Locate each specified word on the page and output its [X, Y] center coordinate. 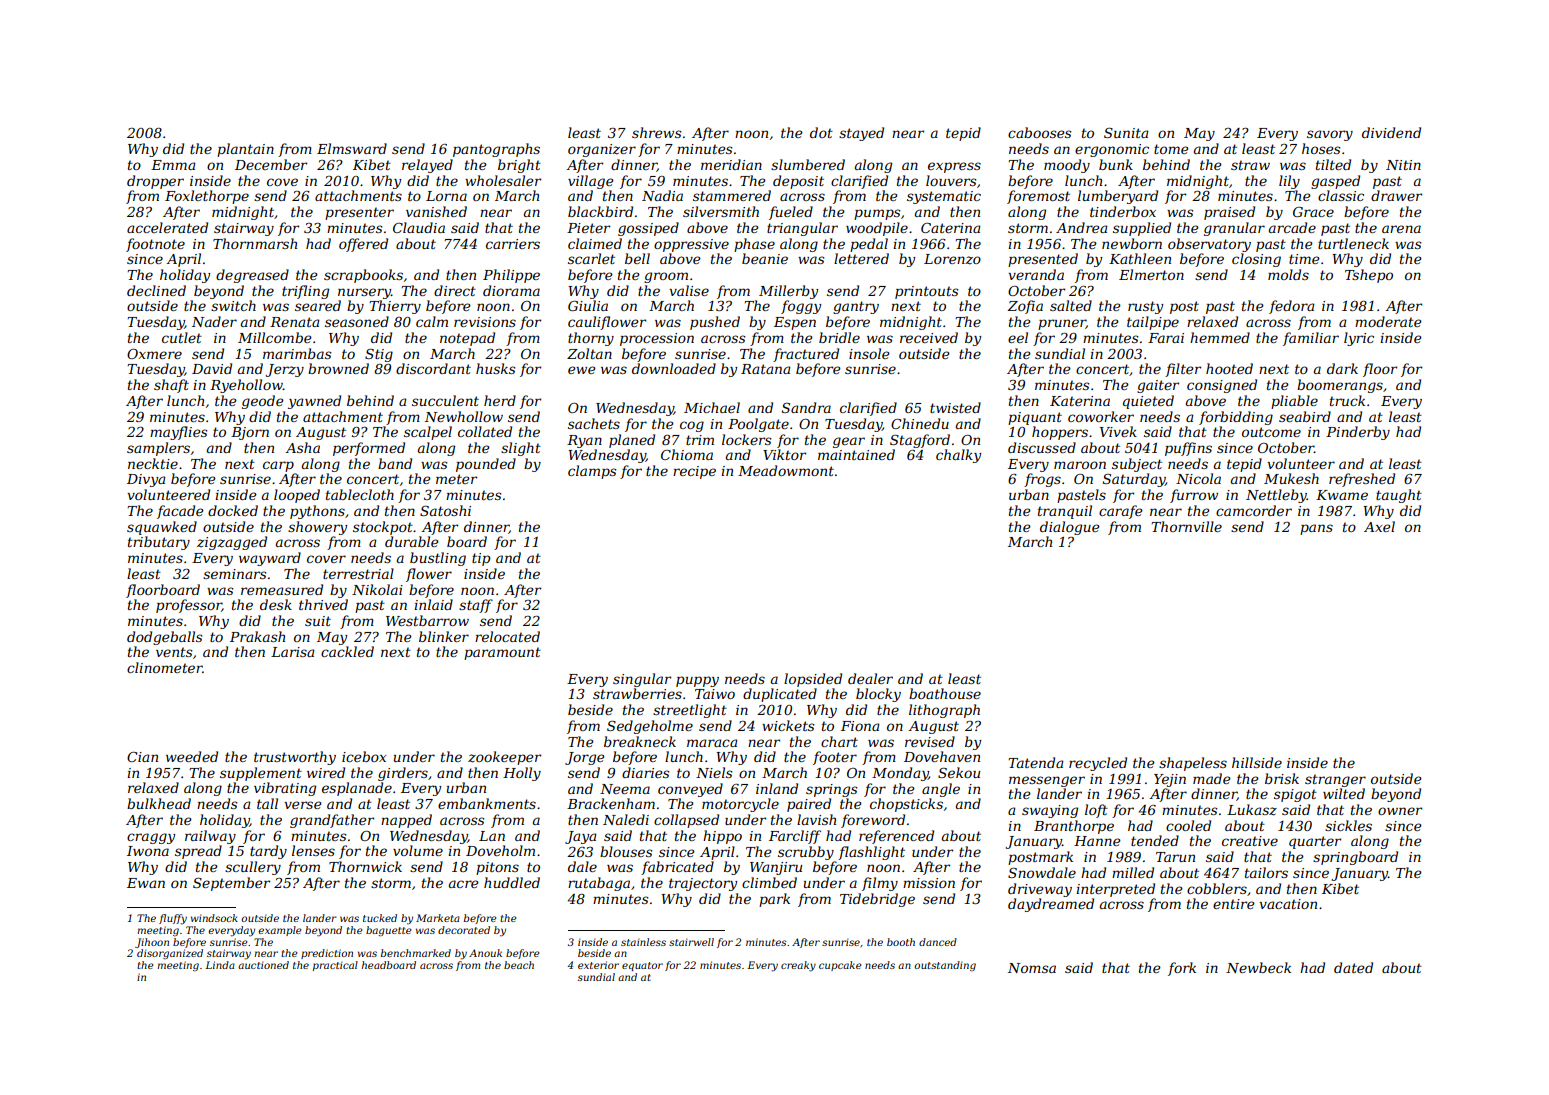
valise [689, 290]
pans [1316, 529]
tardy [268, 852]
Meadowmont [786, 470]
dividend [1391, 132]
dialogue [1070, 528]
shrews [657, 132]
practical [335, 966]
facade [180, 512]
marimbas [297, 353]
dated [1353, 967]
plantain [245, 150]
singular [642, 680]
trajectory [703, 884]
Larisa [293, 652]
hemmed [1220, 337]
